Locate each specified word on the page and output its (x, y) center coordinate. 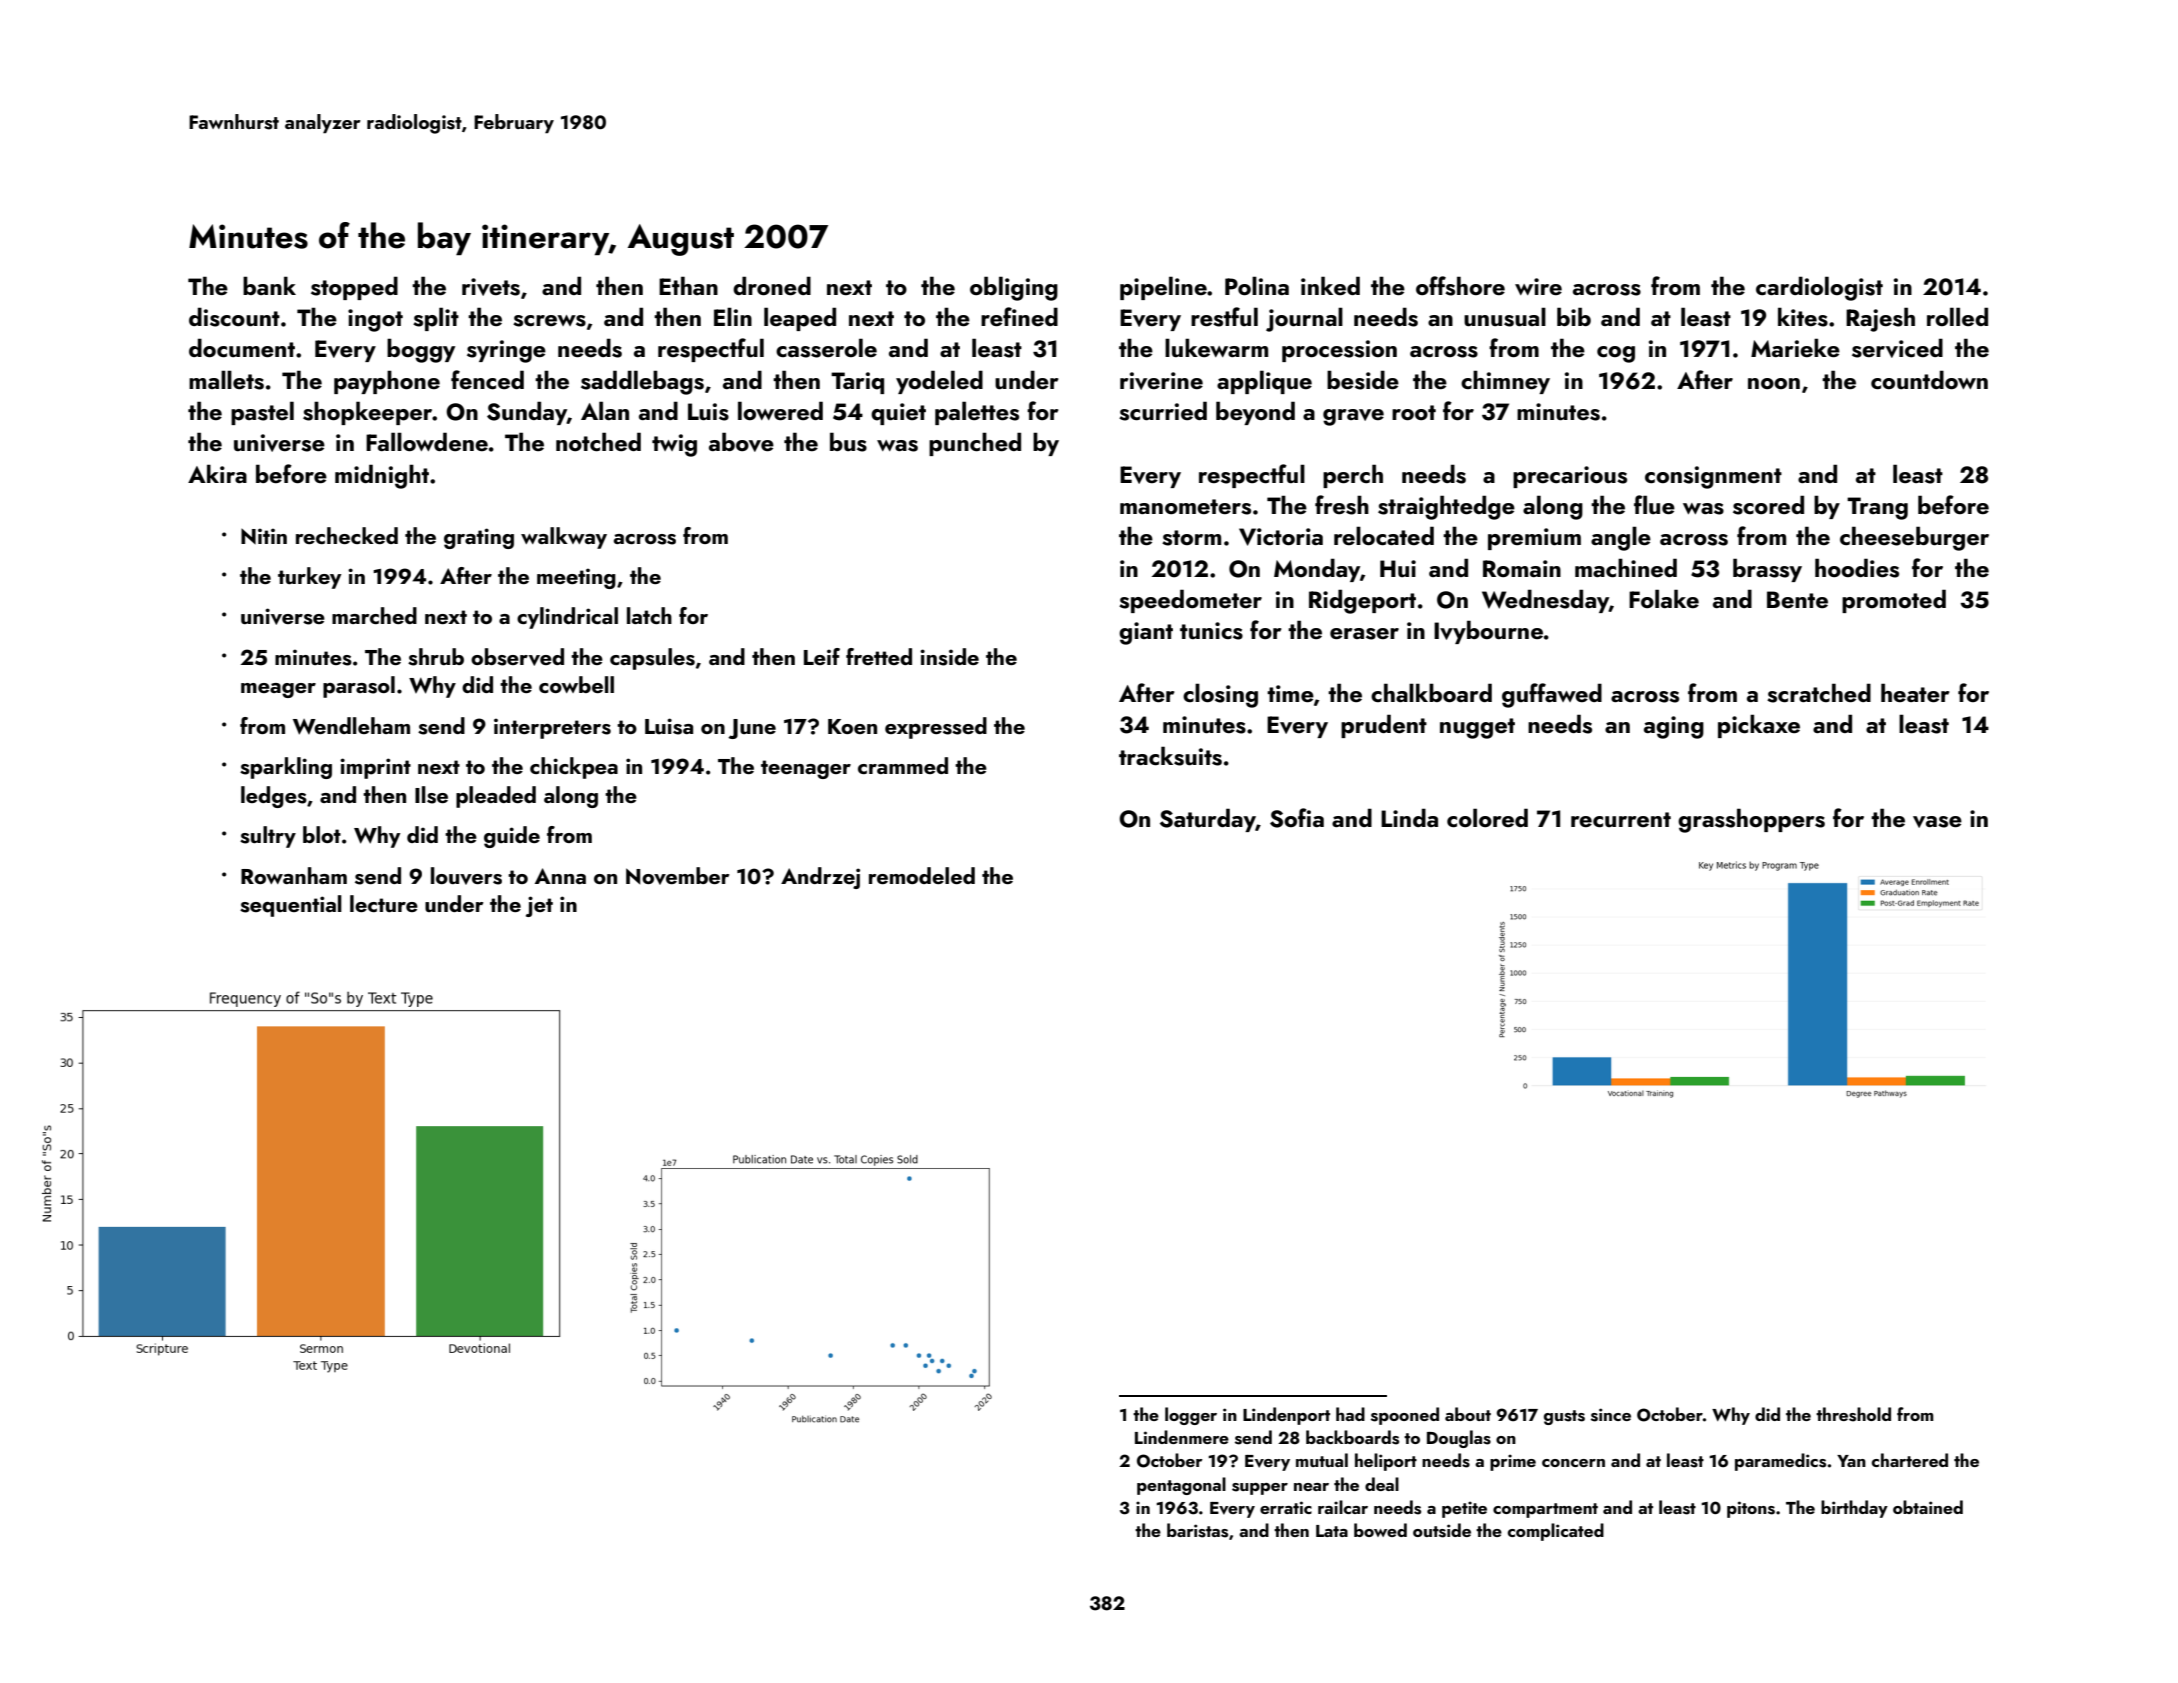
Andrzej (820, 878)
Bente (1797, 599)
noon (1774, 383)
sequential (291, 906)
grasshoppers (1751, 820)
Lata (1332, 1531)
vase (1937, 822)
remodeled (922, 875)
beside (1363, 380)
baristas (1197, 1530)
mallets (226, 380)
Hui (1398, 568)
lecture (384, 903)
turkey (310, 578)
